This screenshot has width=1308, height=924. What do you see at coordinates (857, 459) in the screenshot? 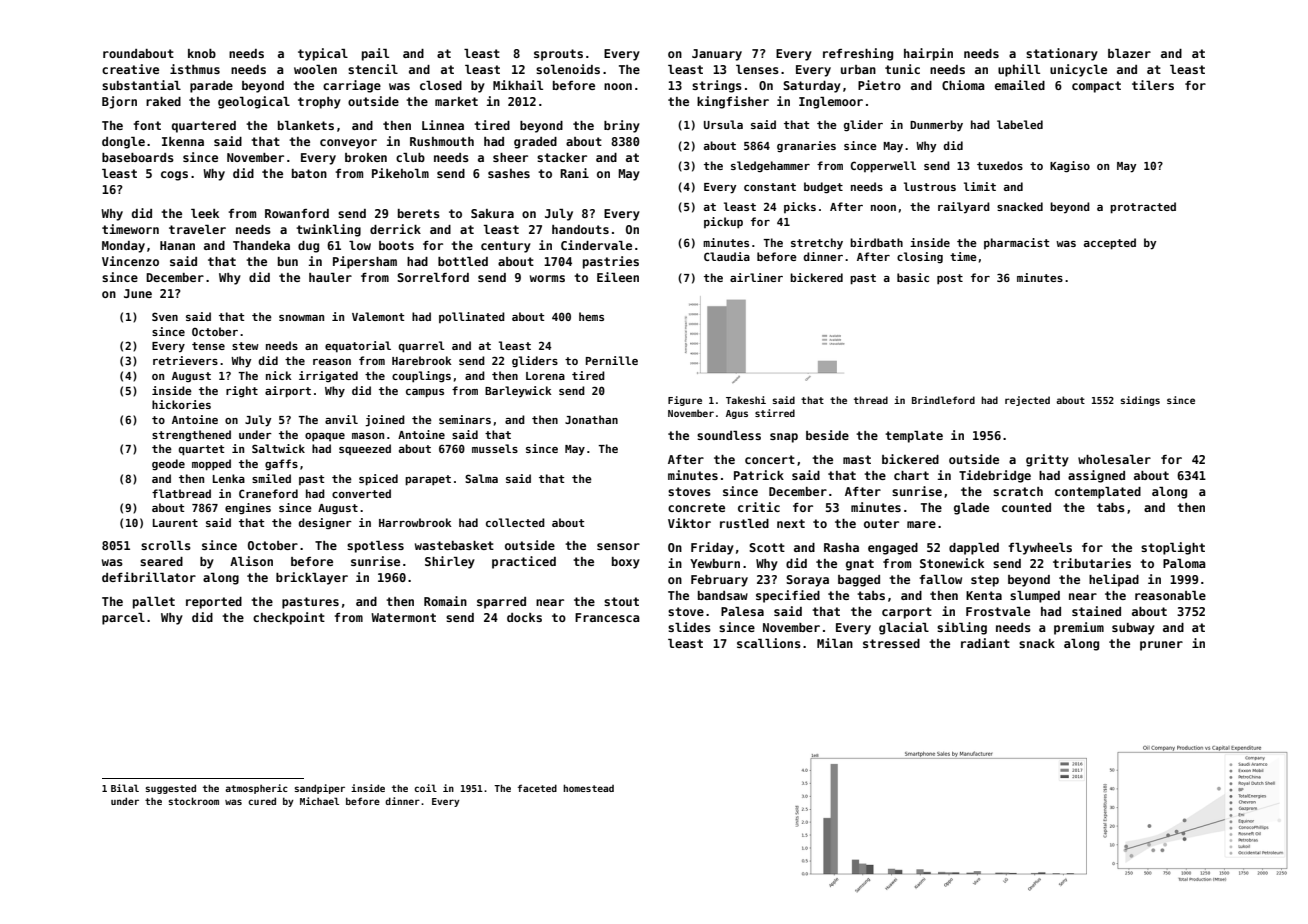
I see `mast` at bounding box center [857, 459].
